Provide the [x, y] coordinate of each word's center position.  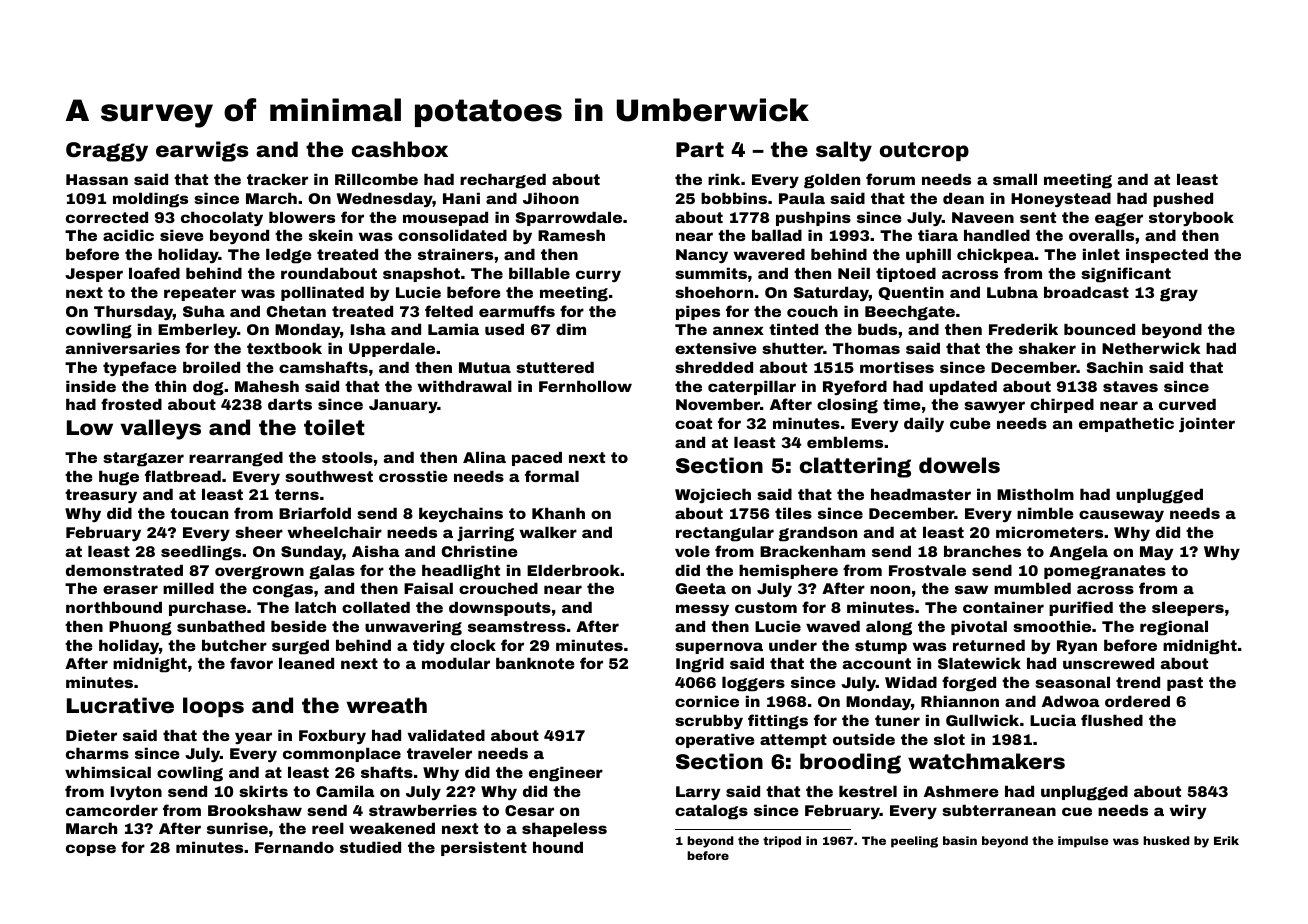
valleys [161, 429]
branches [982, 551]
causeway [1121, 516]
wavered [769, 254]
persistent [484, 848]
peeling [914, 842]
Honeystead [1061, 199]
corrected [107, 217]
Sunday [312, 552]
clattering [855, 467]
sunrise [237, 828]
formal [552, 476]
